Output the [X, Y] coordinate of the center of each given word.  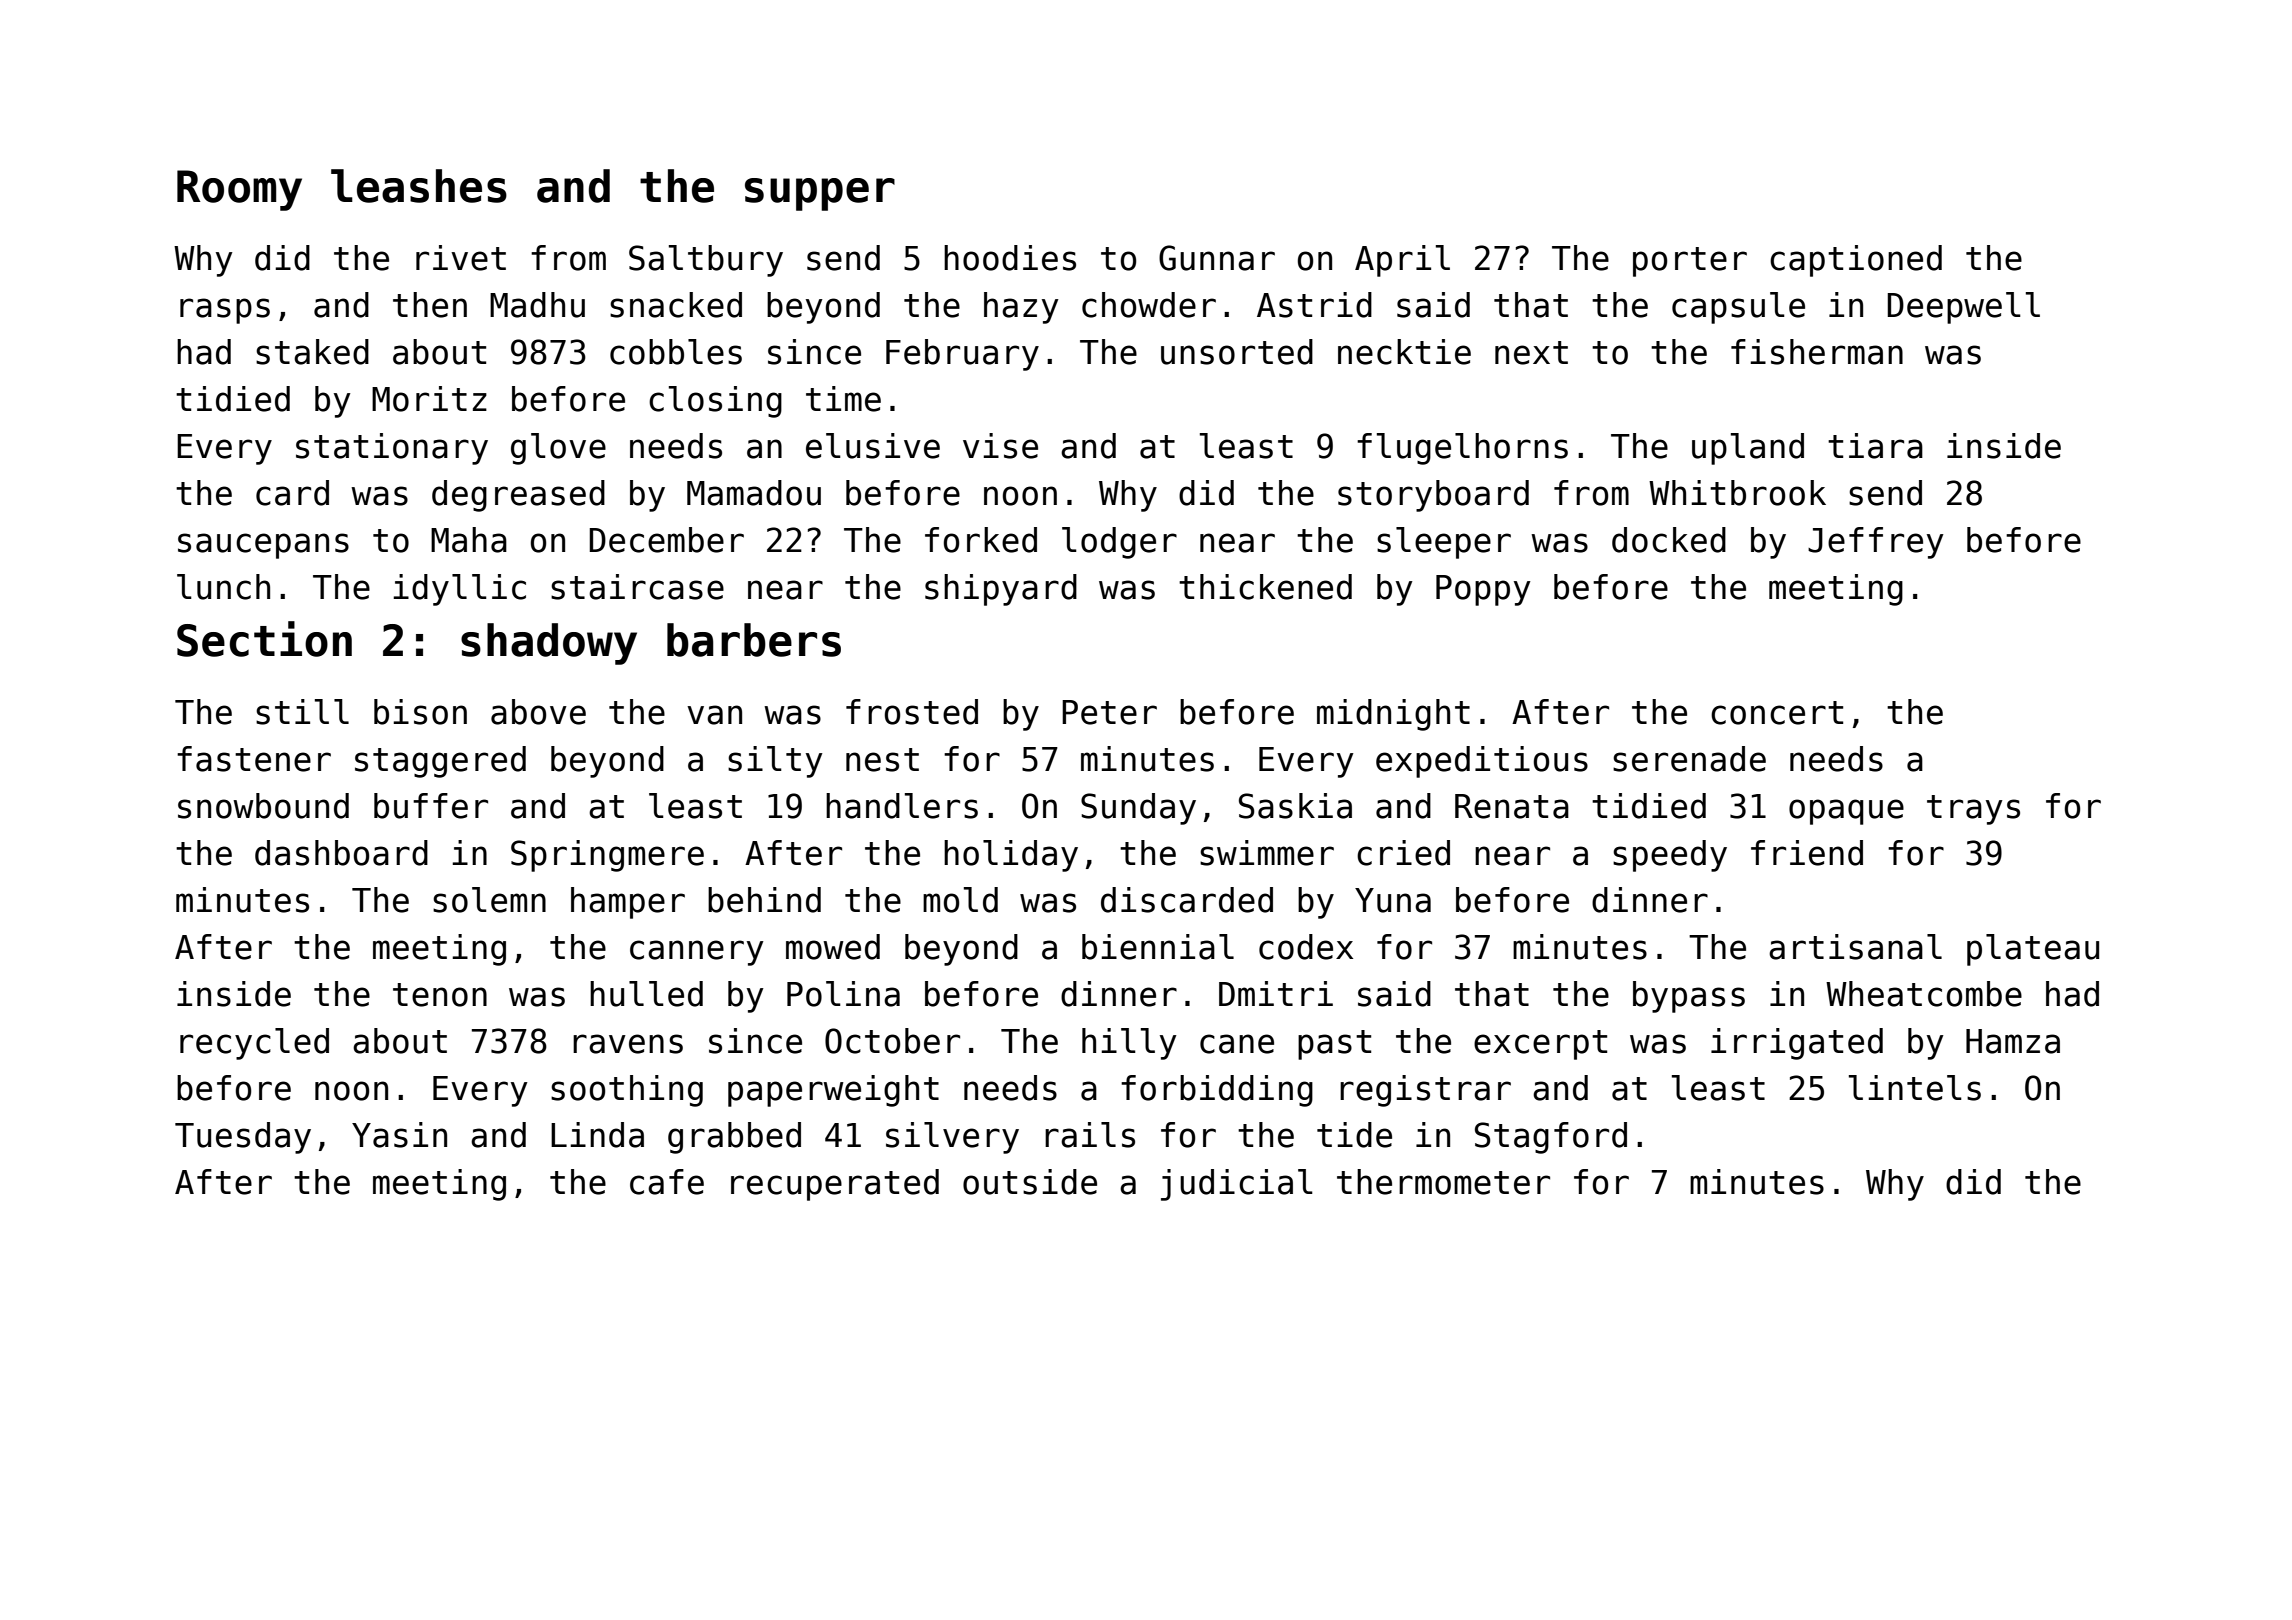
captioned [1856, 261]
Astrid [1314, 305]
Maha [469, 540]
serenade [1689, 759]
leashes [419, 186]
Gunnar [1217, 258]
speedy [1670, 856]
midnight [1393, 715]
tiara [1875, 446]
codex [1306, 947]
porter [1690, 262]
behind [764, 900]
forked [981, 540]
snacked [676, 305]
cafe [667, 1182]
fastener [254, 759]
